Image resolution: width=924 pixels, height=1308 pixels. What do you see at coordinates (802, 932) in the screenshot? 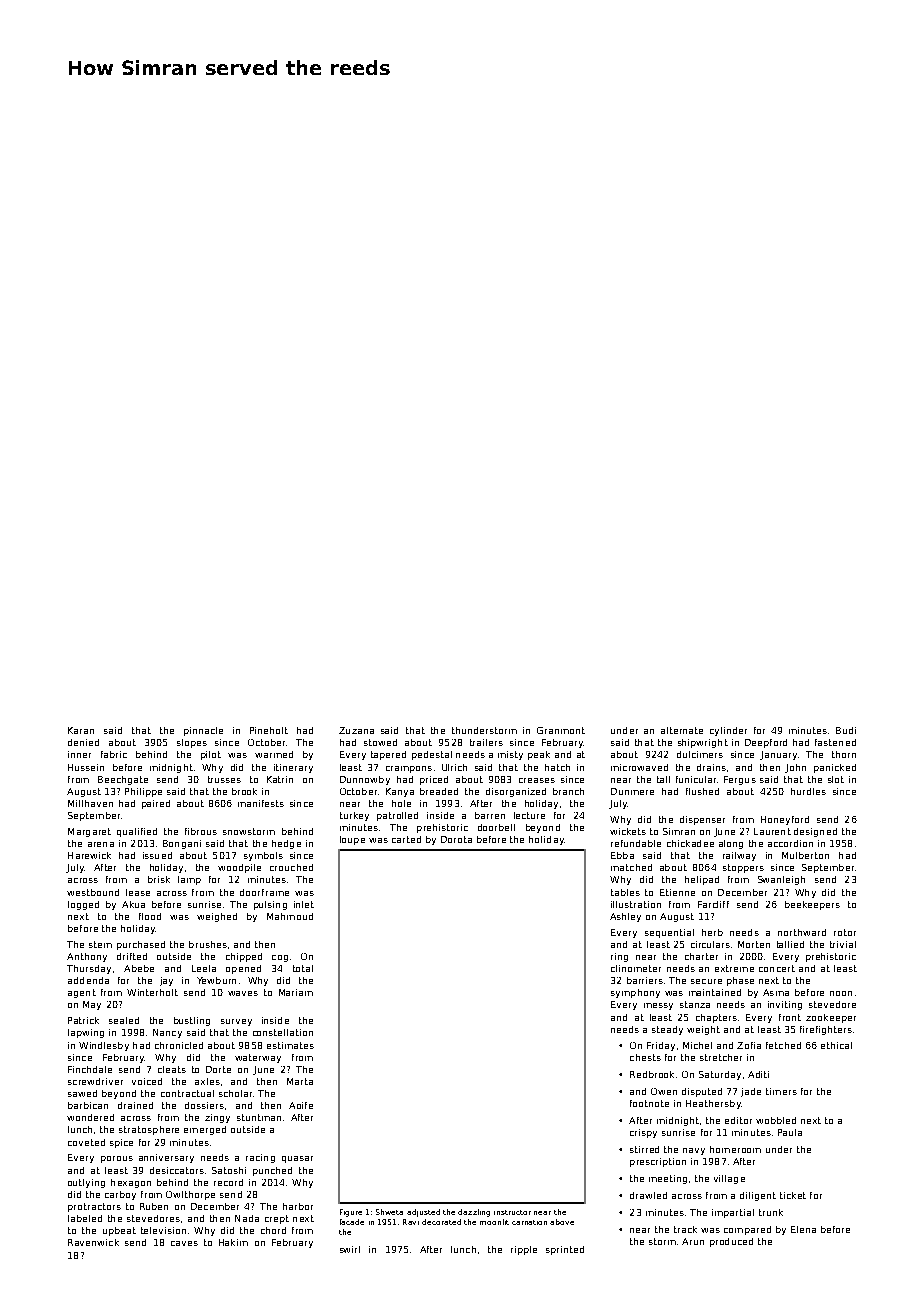
I see `northward` at bounding box center [802, 932].
